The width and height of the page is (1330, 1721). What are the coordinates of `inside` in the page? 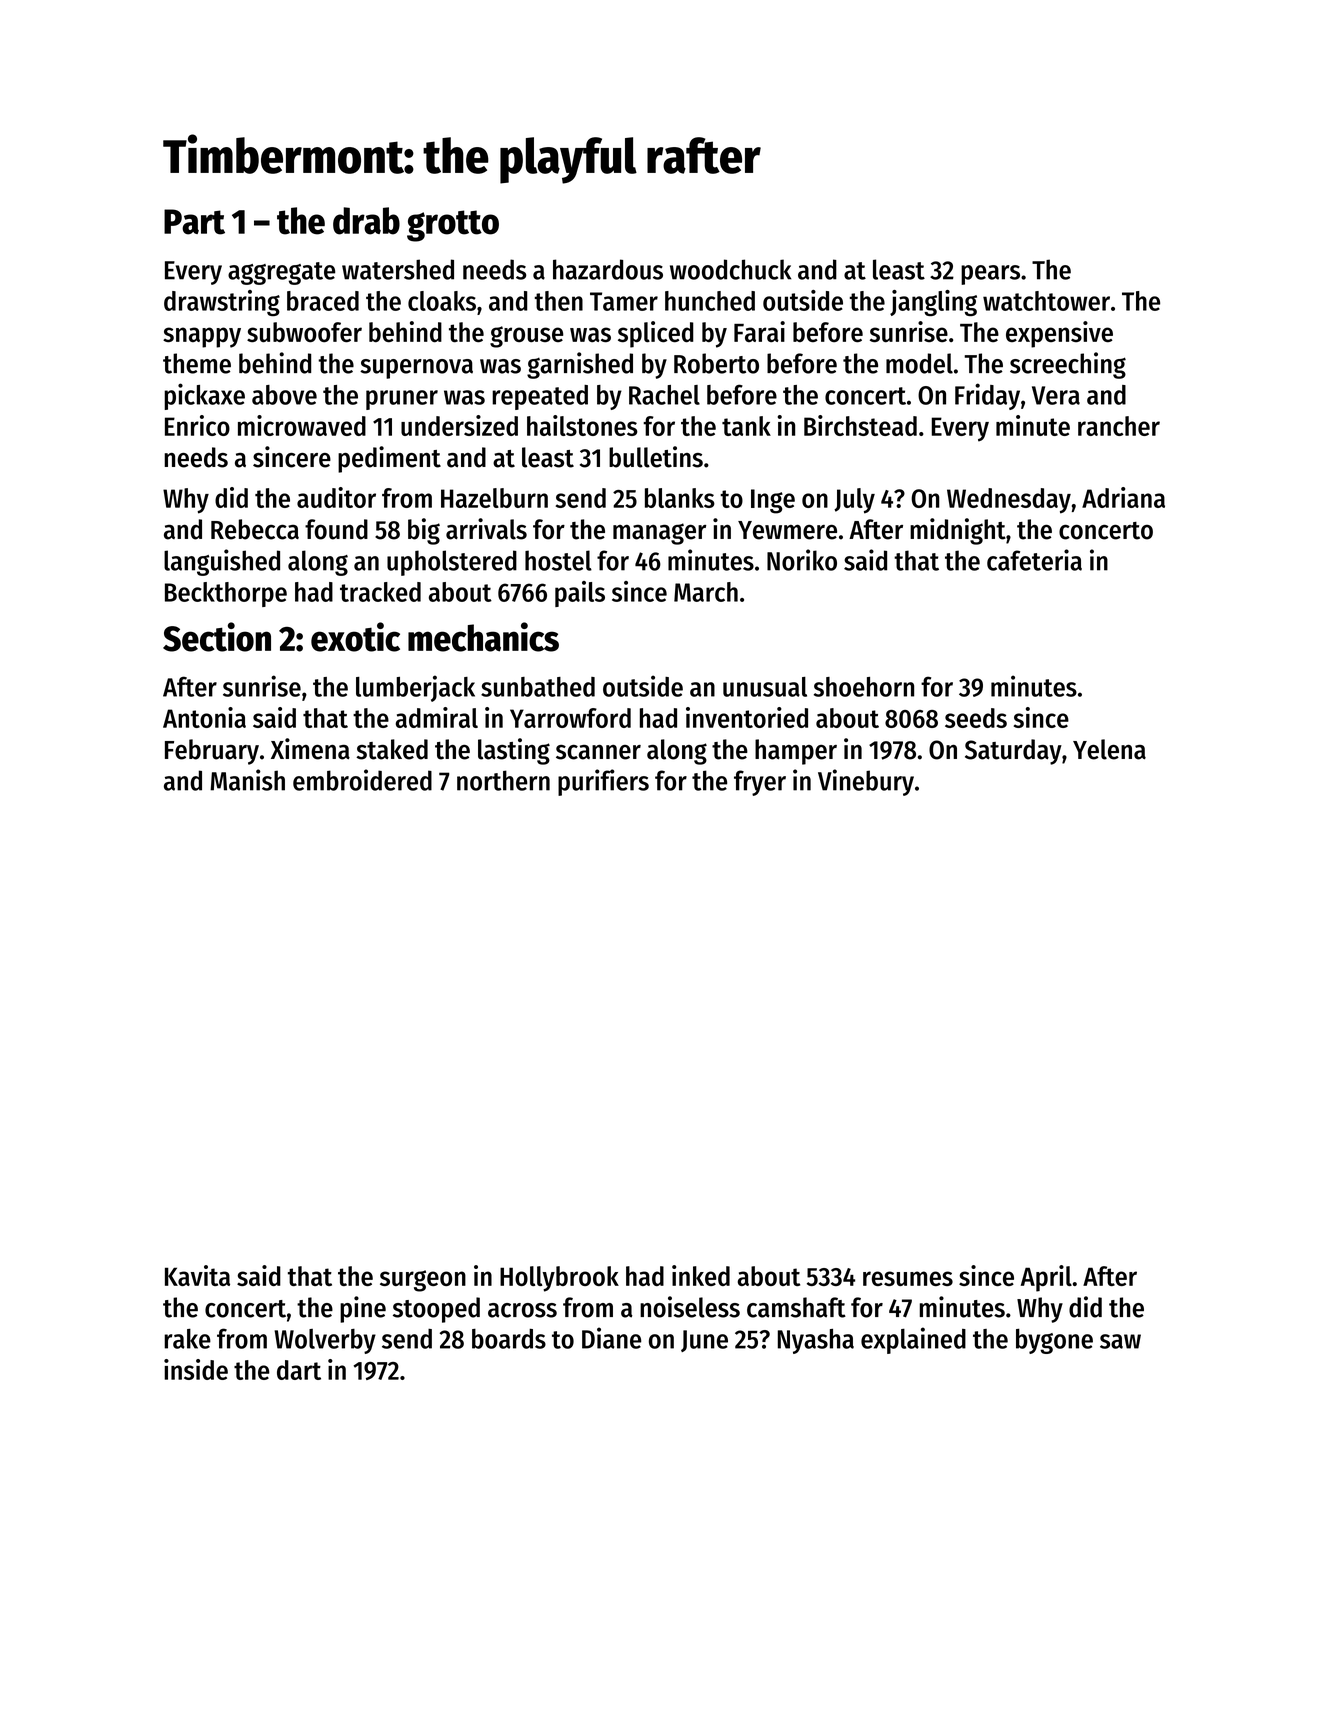 It's located at (196, 1369).
